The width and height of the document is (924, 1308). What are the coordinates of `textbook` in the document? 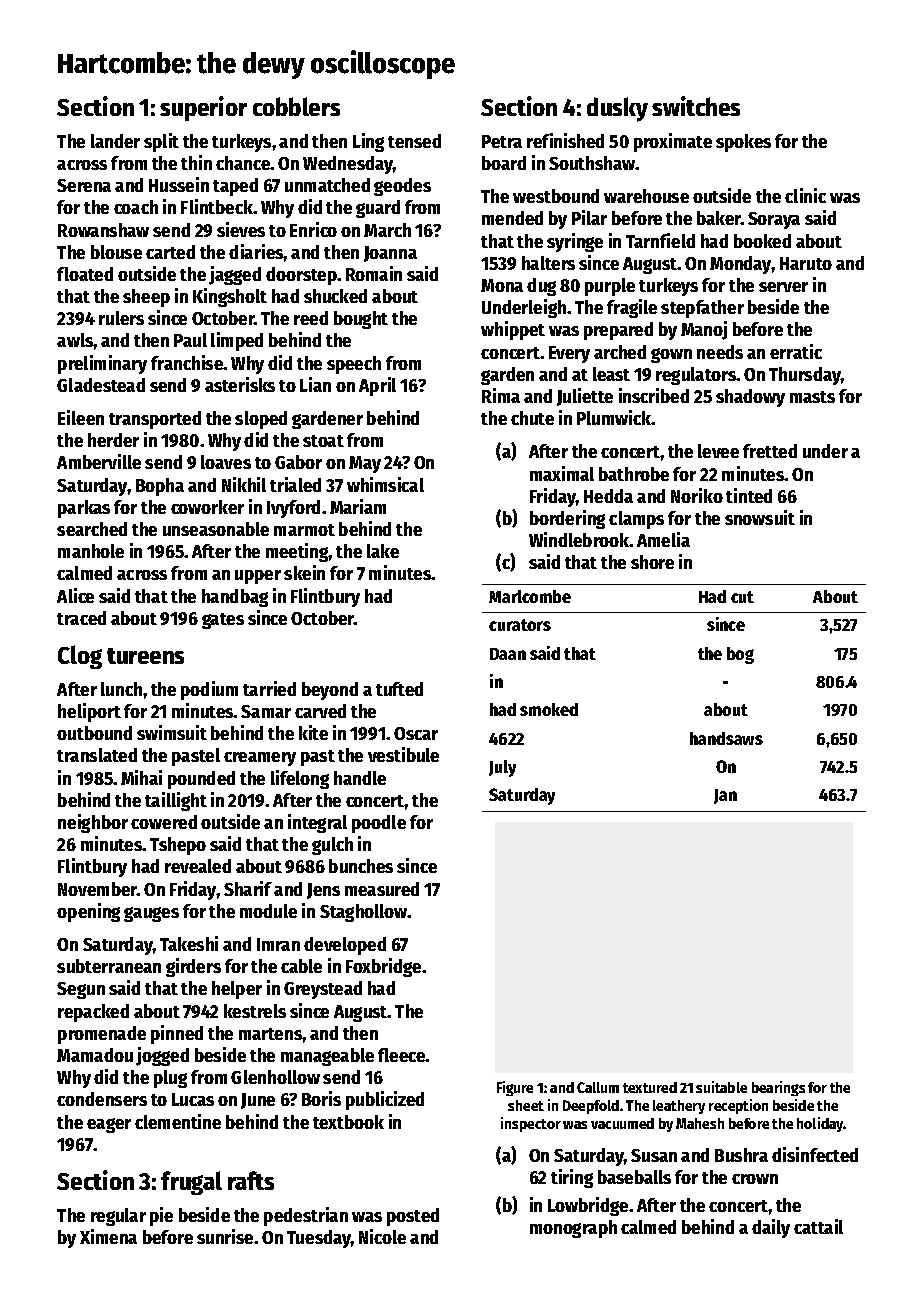 It's located at (348, 1122).
